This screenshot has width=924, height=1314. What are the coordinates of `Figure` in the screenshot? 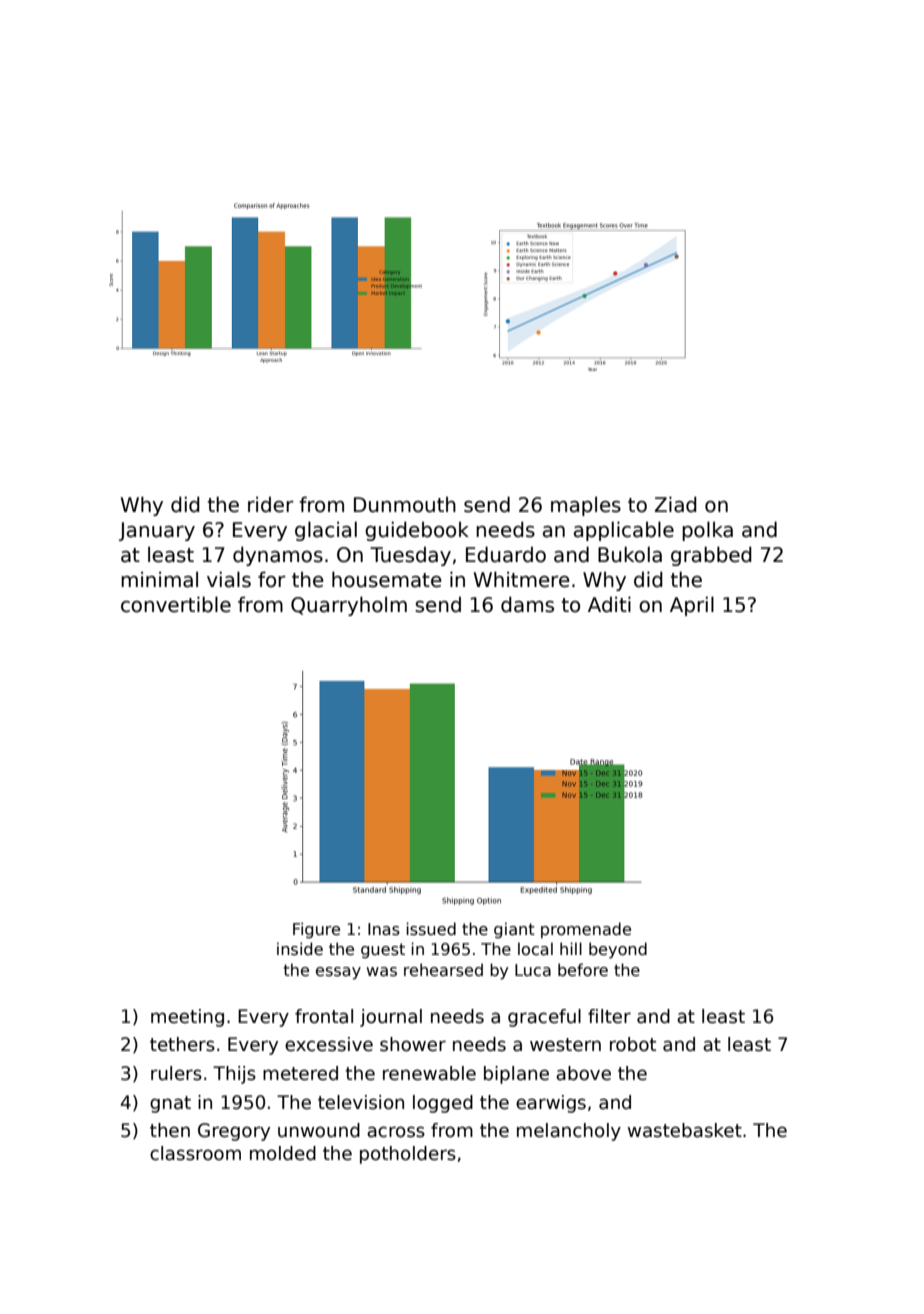 It's located at (316, 930).
